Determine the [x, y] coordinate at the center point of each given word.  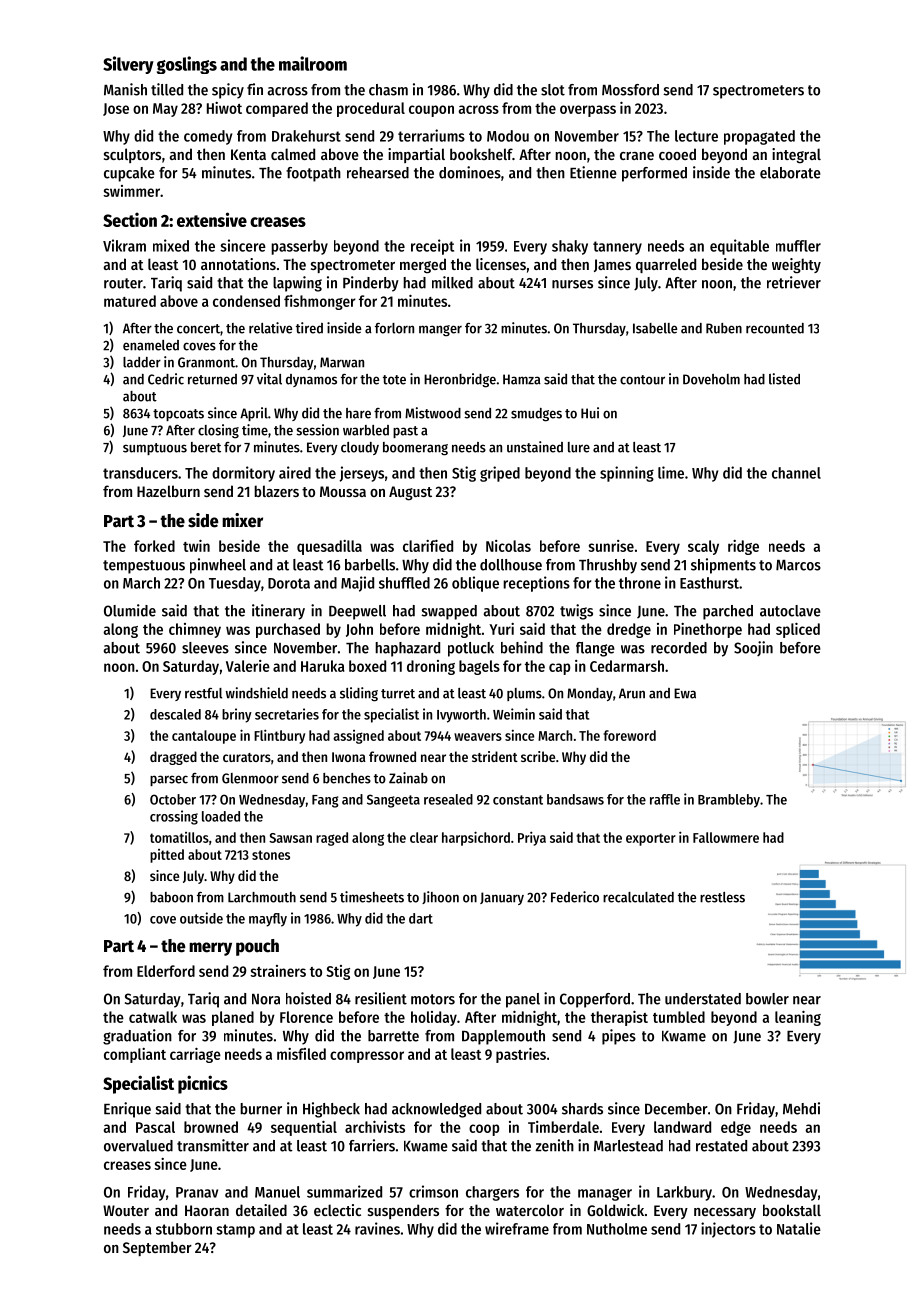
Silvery [128, 65]
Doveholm [711, 379]
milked [452, 282]
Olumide [130, 610]
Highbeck [331, 1110]
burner [261, 1109]
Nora [266, 999]
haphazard [407, 649]
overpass [588, 111]
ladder [142, 362]
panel [523, 1000]
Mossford [630, 90]
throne [640, 583]
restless [722, 897]
